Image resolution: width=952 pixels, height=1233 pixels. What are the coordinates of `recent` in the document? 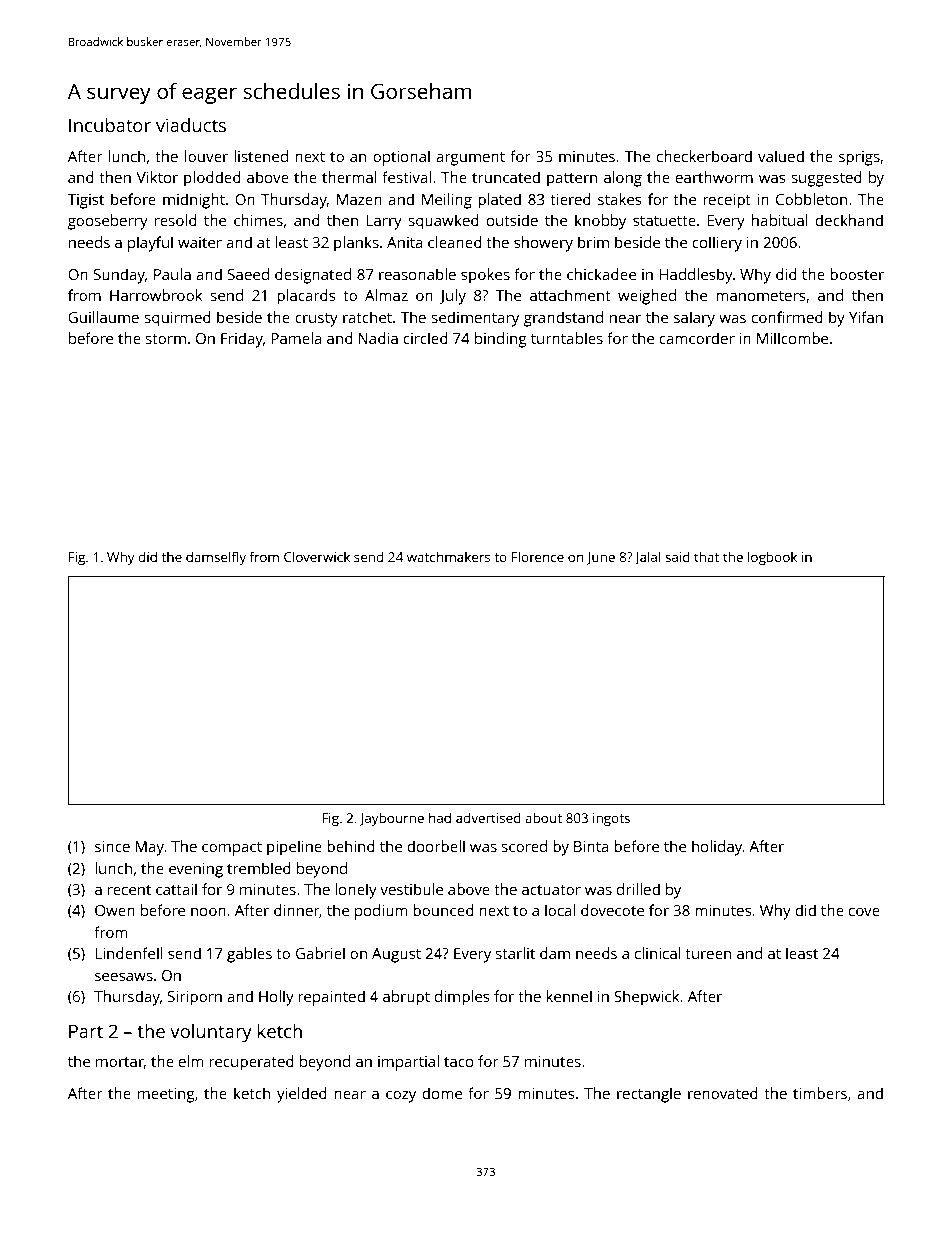 It's located at (129, 890).
